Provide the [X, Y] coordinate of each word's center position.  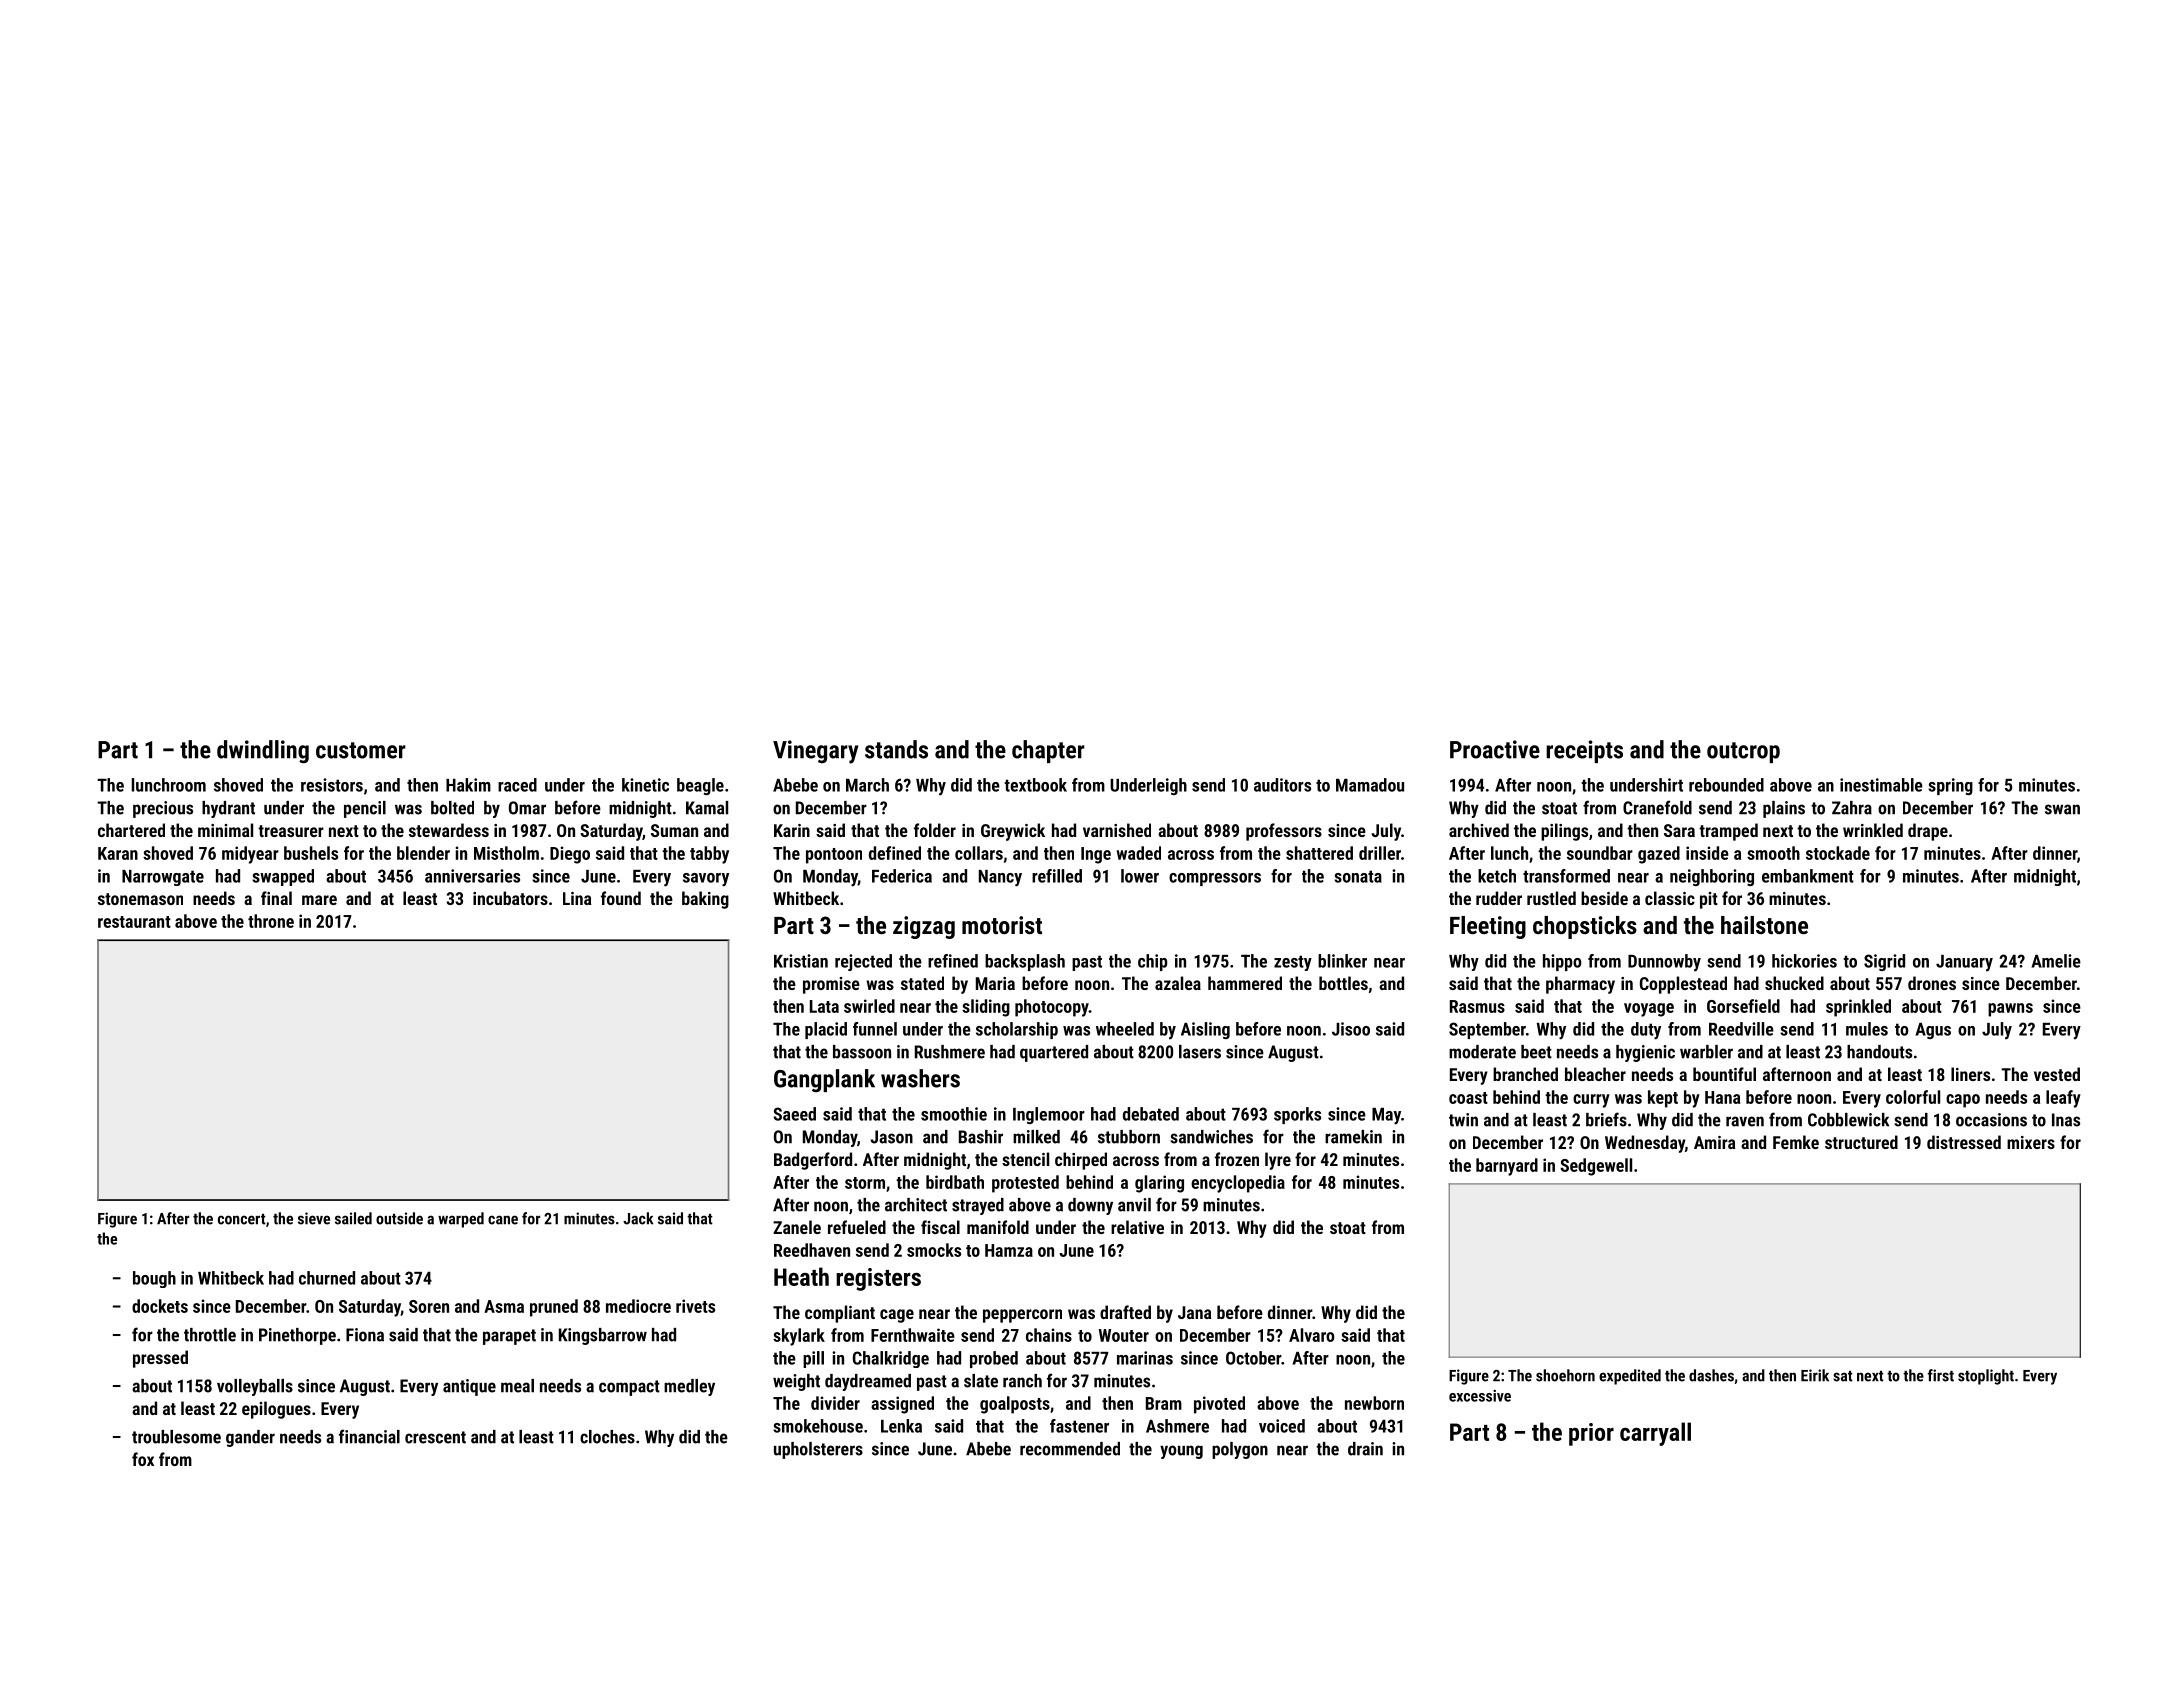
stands [896, 749]
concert [242, 1219]
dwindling [263, 752]
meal [517, 1386]
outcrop [1743, 752]
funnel [875, 1029]
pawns [2010, 1010]
